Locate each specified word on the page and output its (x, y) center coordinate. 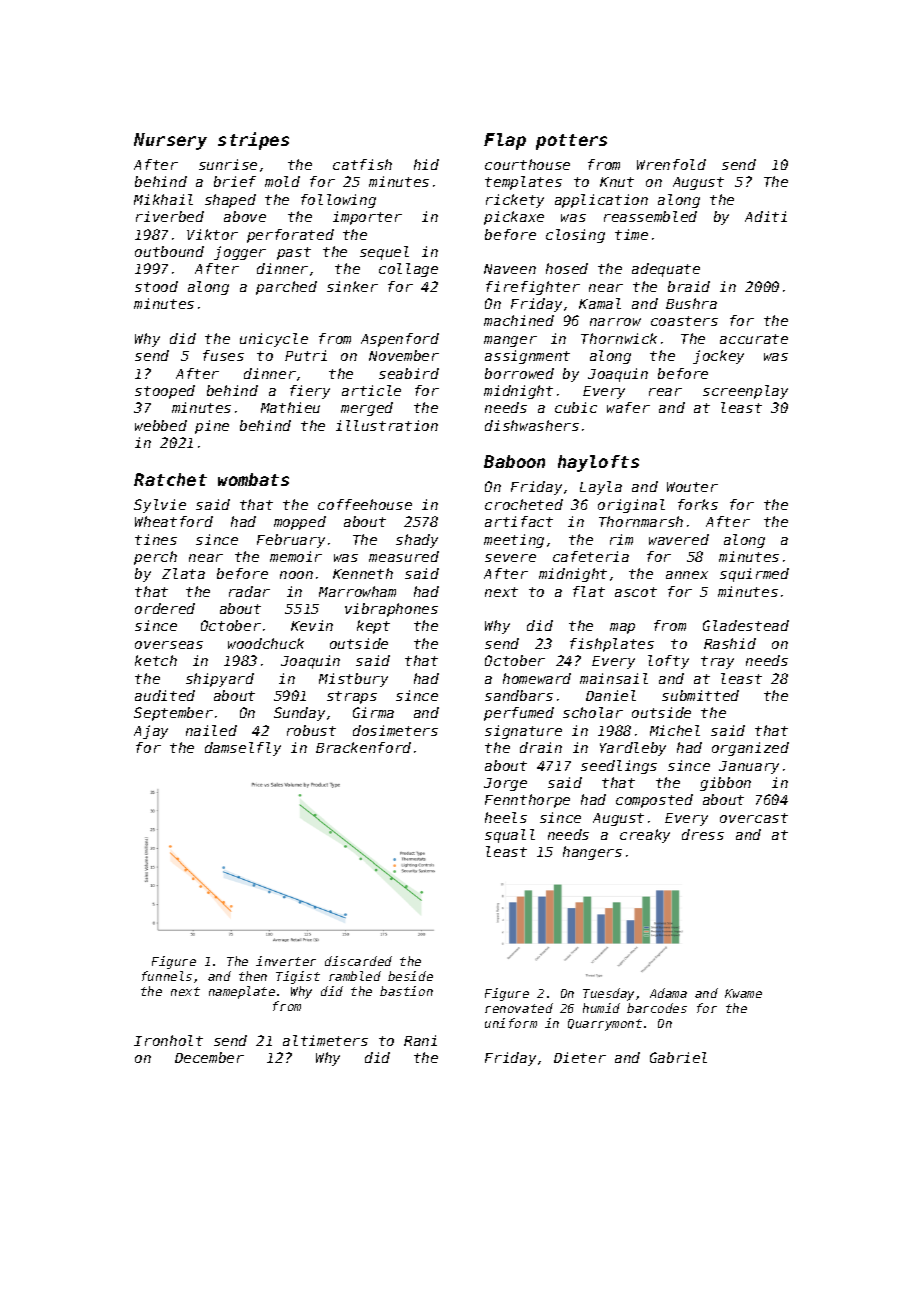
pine (212, 427)
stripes (253, 141)
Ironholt (168, 1040)
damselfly (243, 749)
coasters (684, 321)
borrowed (519, 373)
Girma (373, 712)
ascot (636, 592)
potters (571, 142)
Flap (505, 141)
